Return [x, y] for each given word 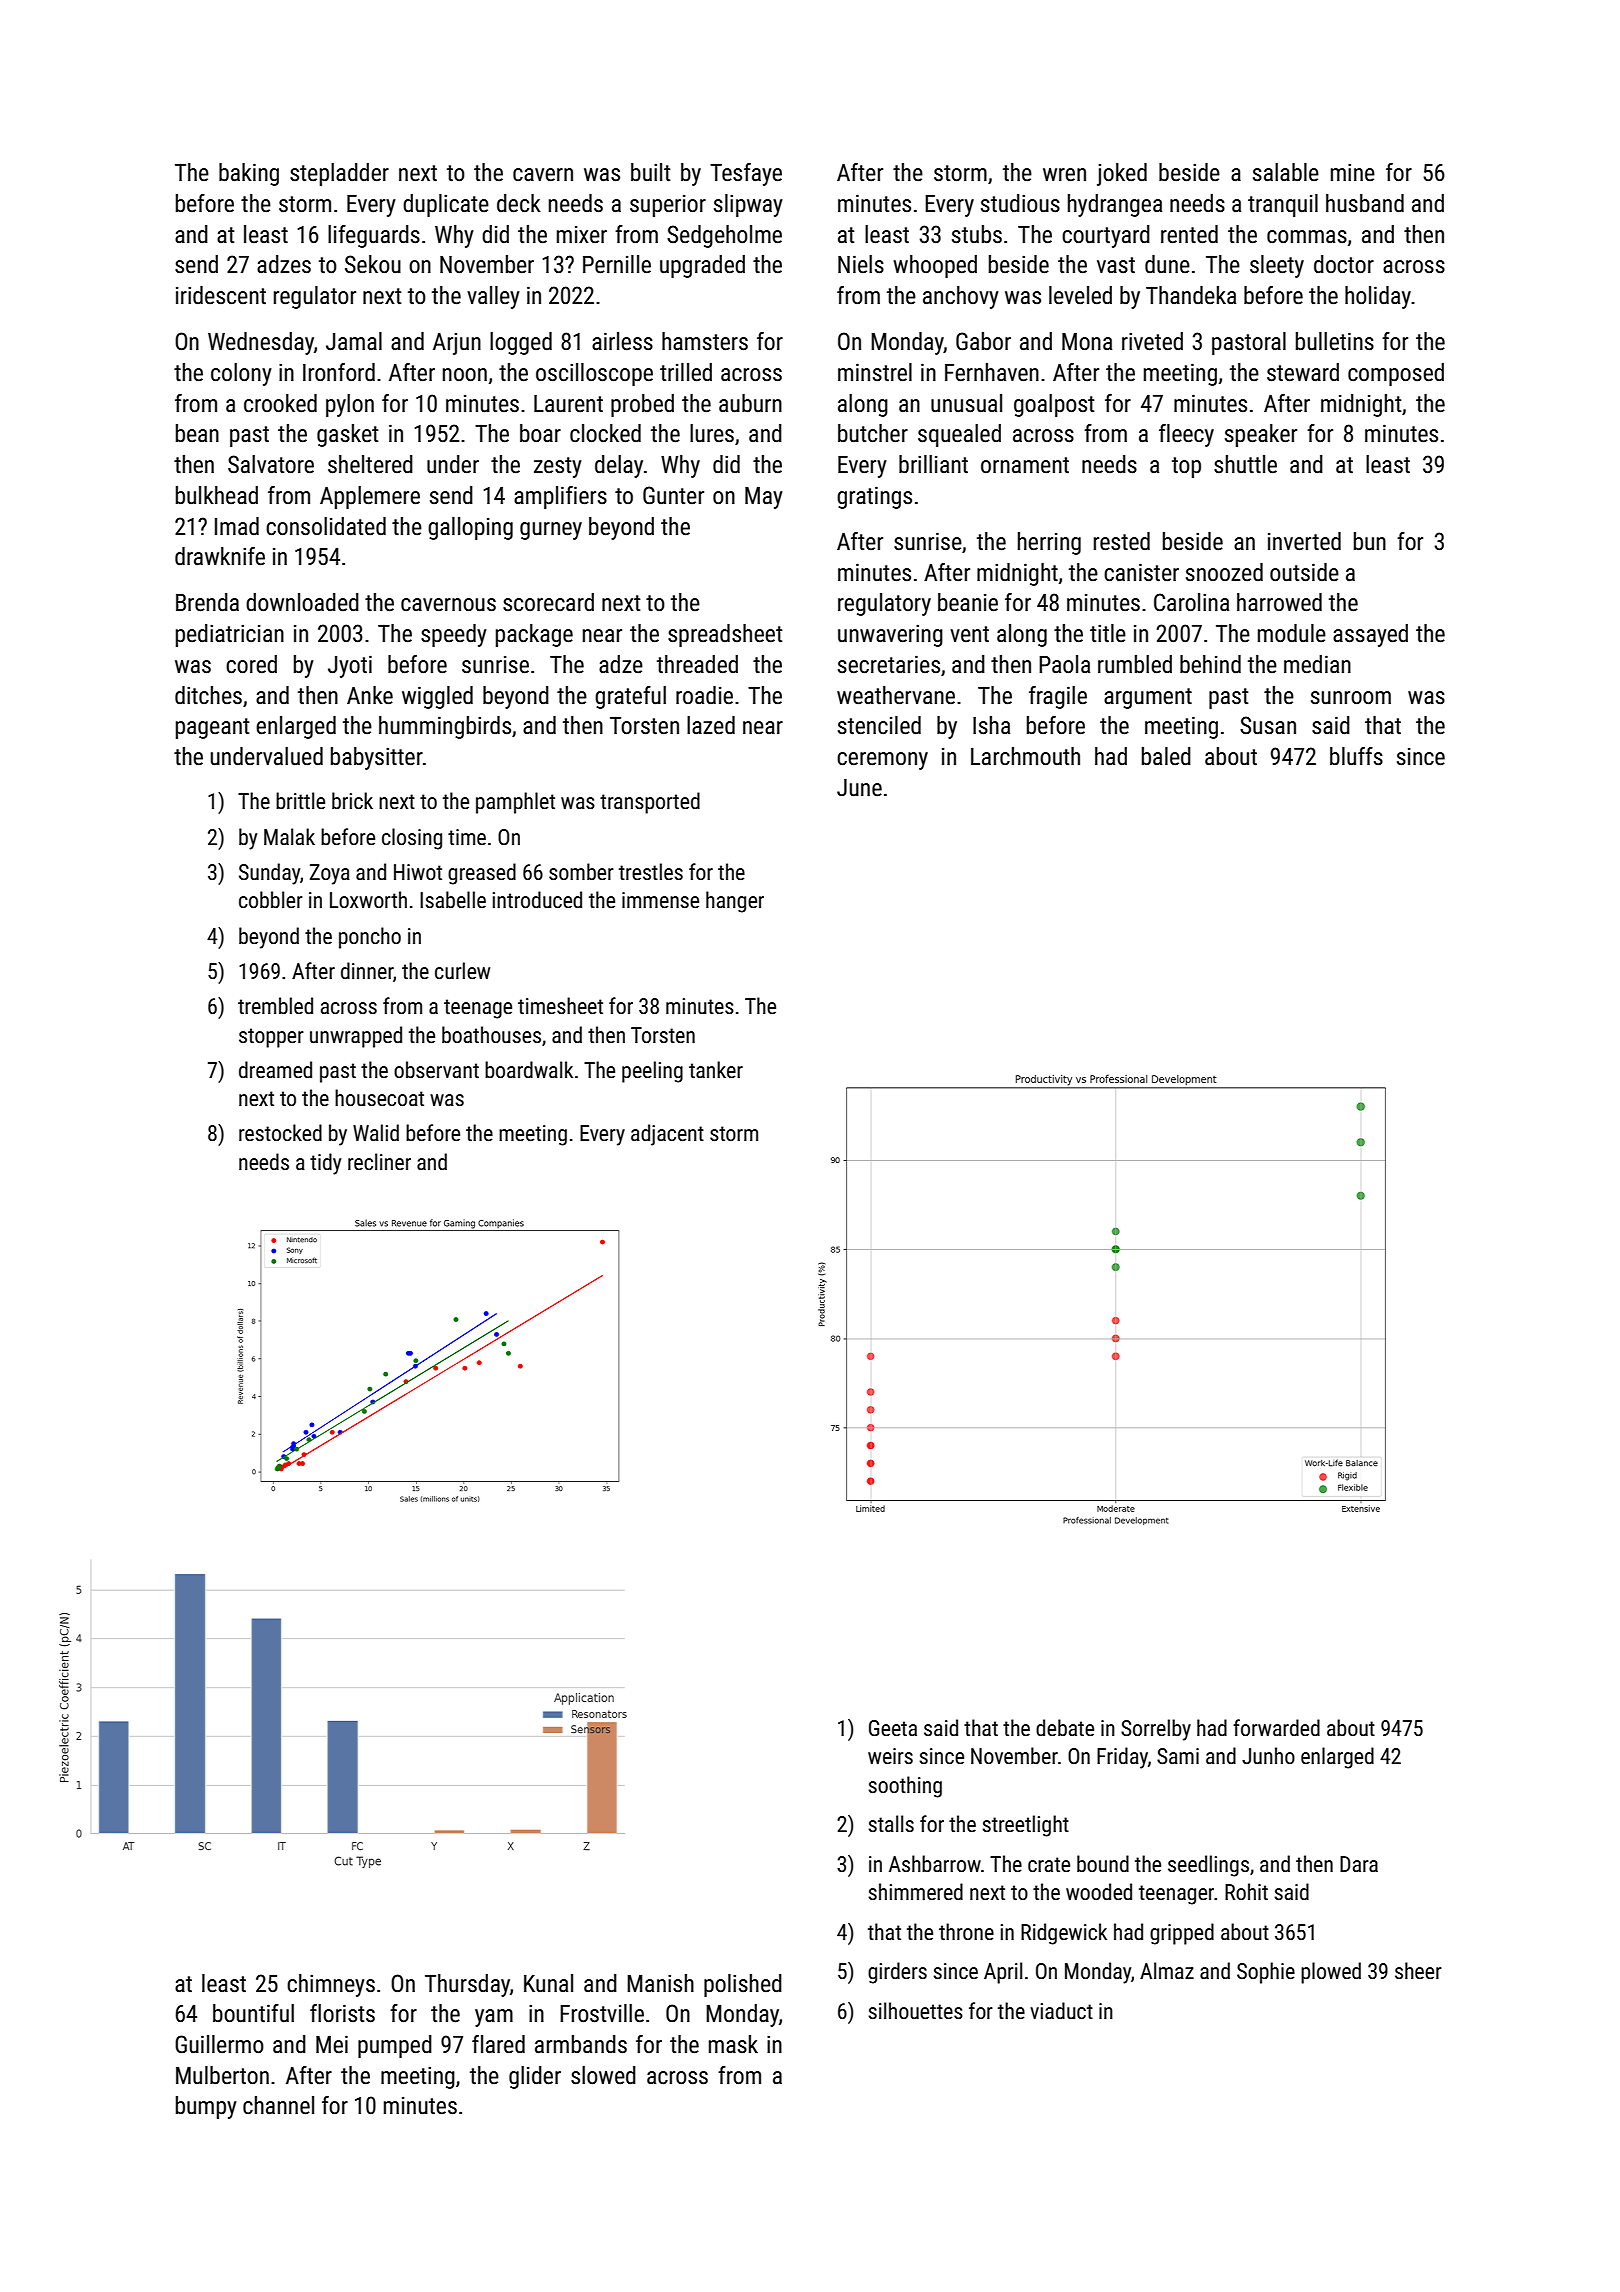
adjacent [667, 1135]
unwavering [890, 635]
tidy [325, 1164]
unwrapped [356, 1037]
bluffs [1356, 756]
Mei [332, 2044]
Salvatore [271, 464]
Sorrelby [1156, 1730]
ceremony [882, 761]
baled [1166, 756]
